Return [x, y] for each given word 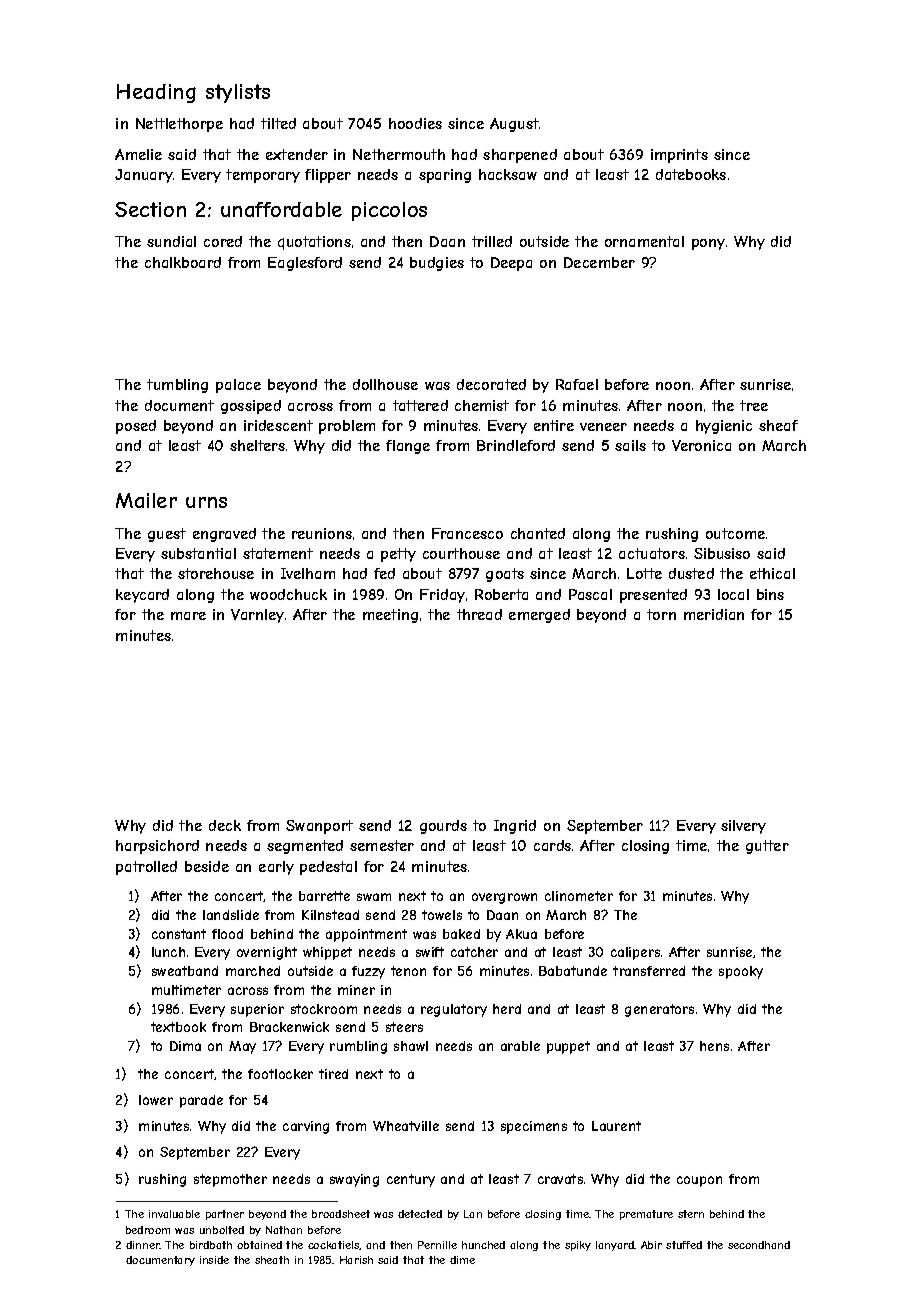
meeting [390, 616]
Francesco [467, 533]
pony [708, 244]
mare [188, 616]
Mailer [146, 500]
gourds [443, 827]
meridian [714, 614]
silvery [743, 827]
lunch [168, 952]
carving [306, 1127]
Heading [156, 93]
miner [356, 990]
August [514, 125]
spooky [741, 972]
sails [630, 445]
